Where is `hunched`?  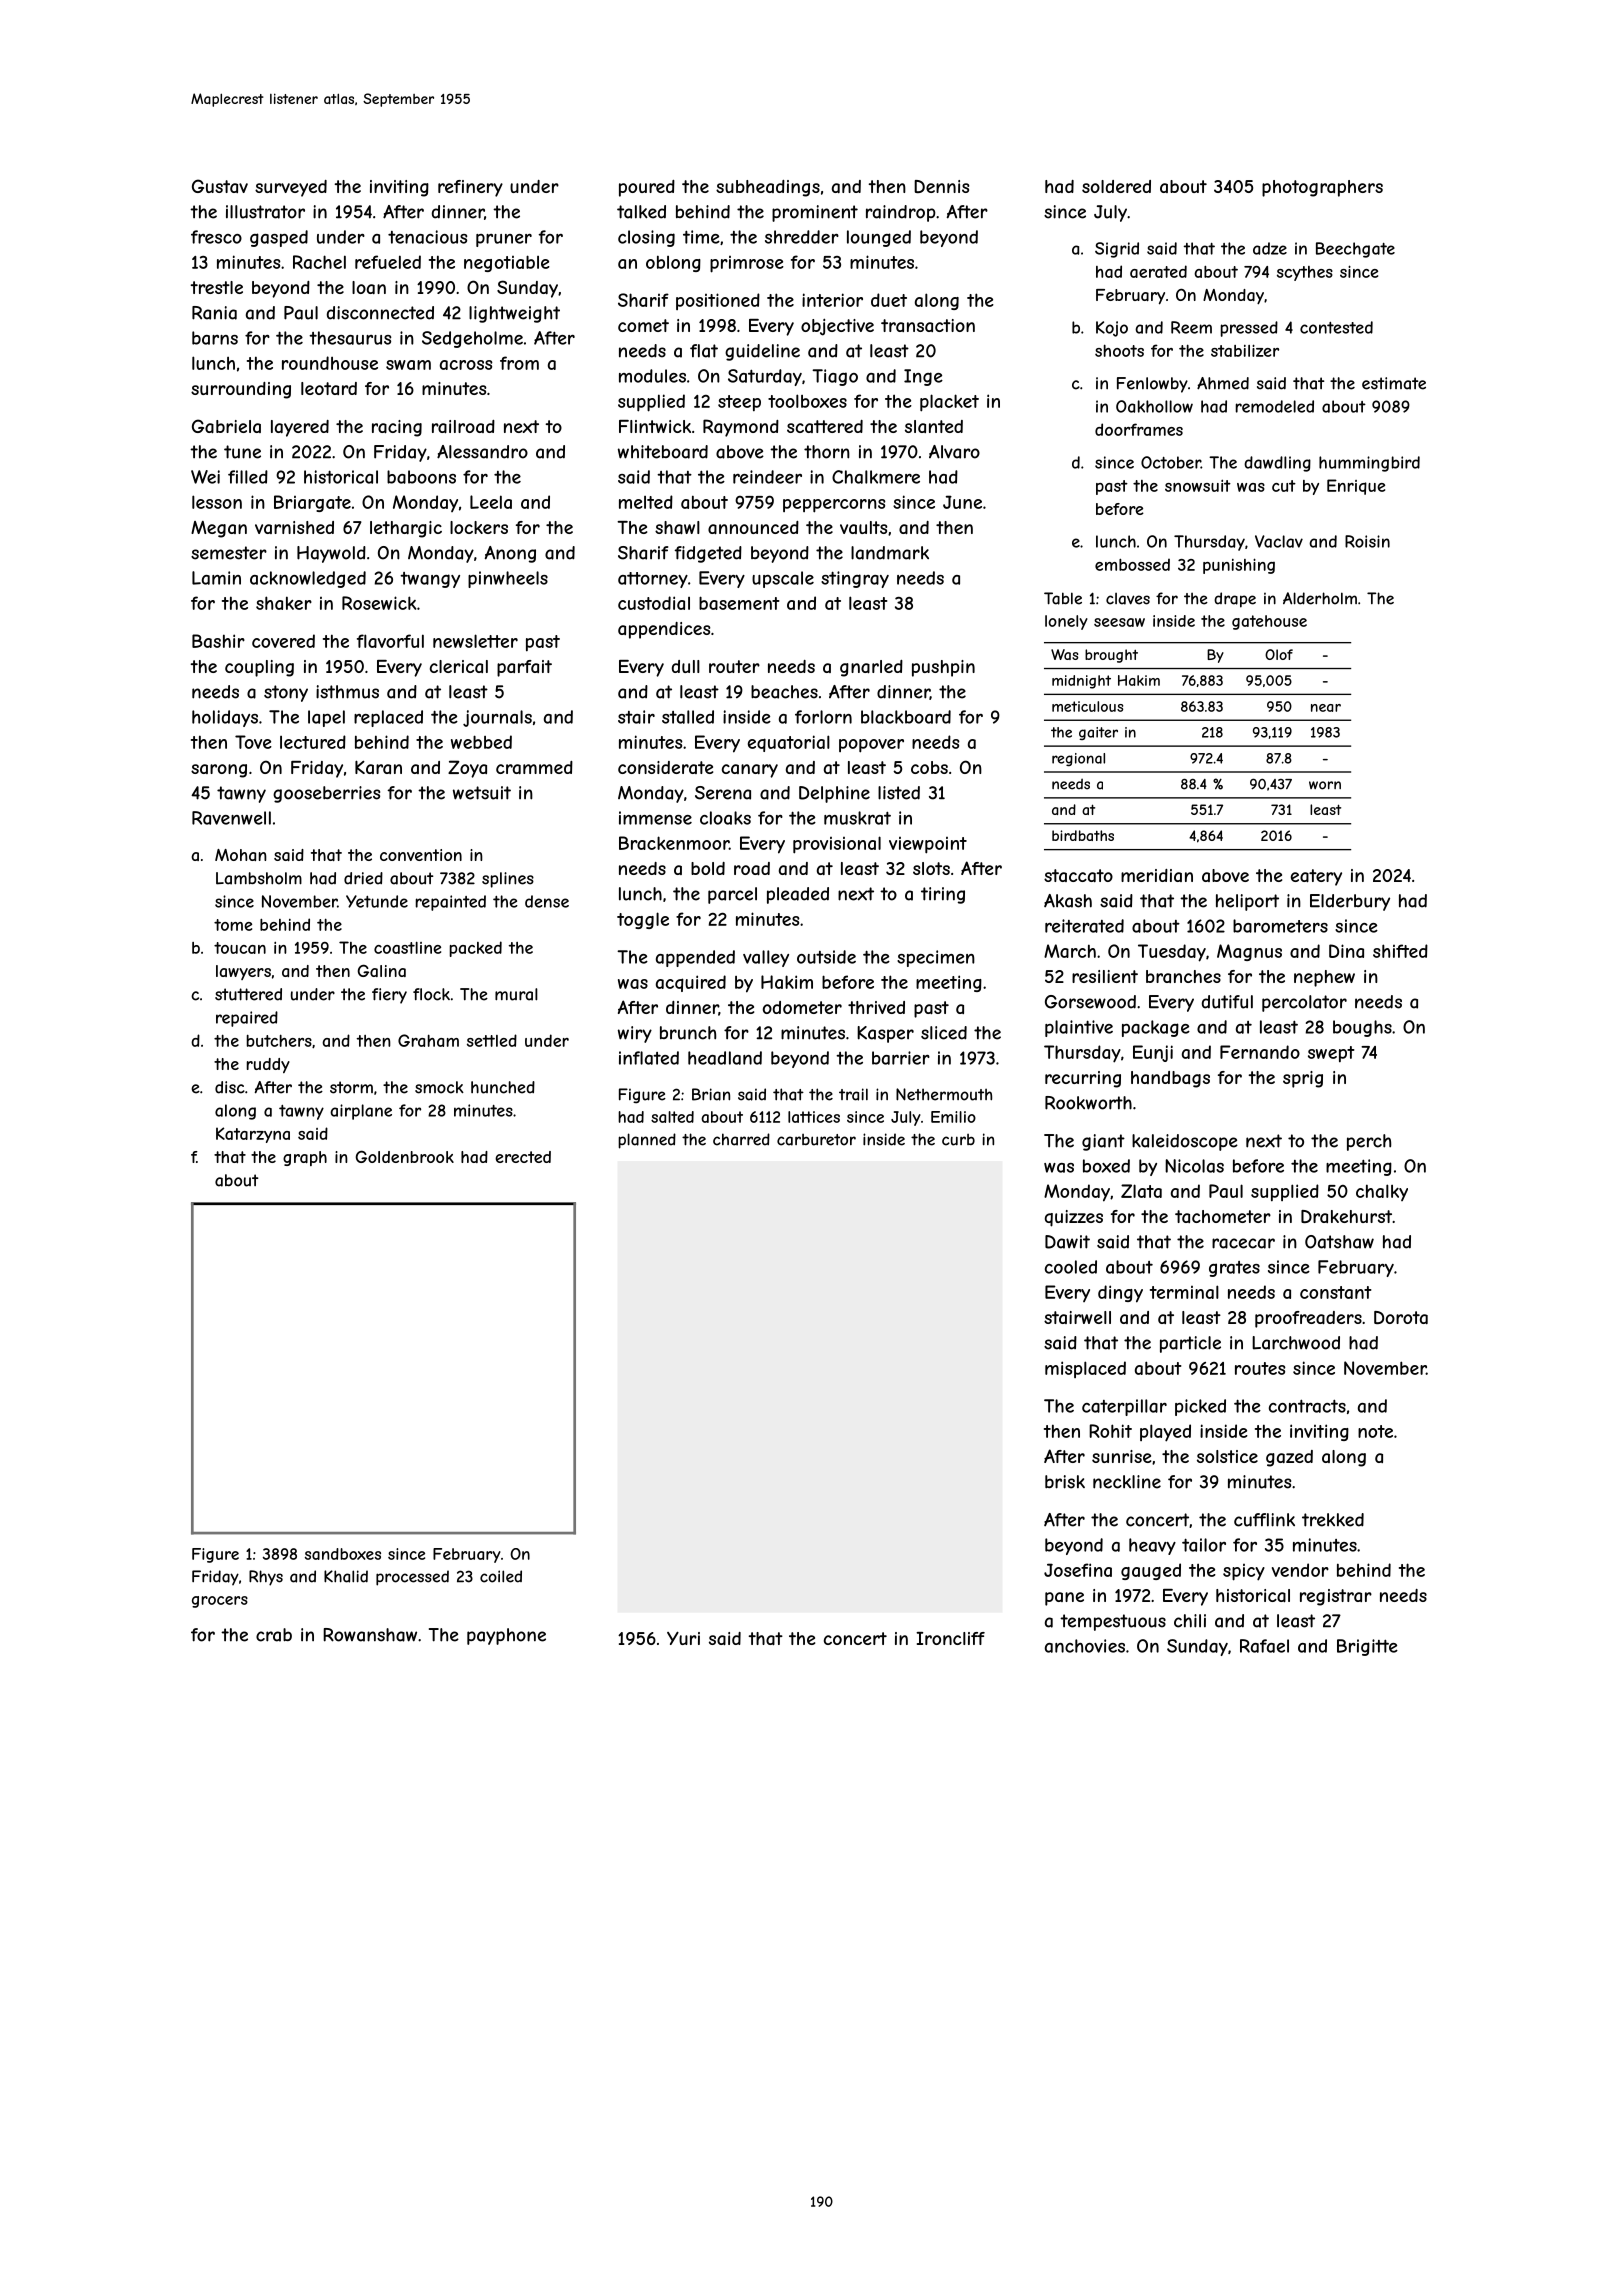
hunched is located at coordinates (503, 1087).
